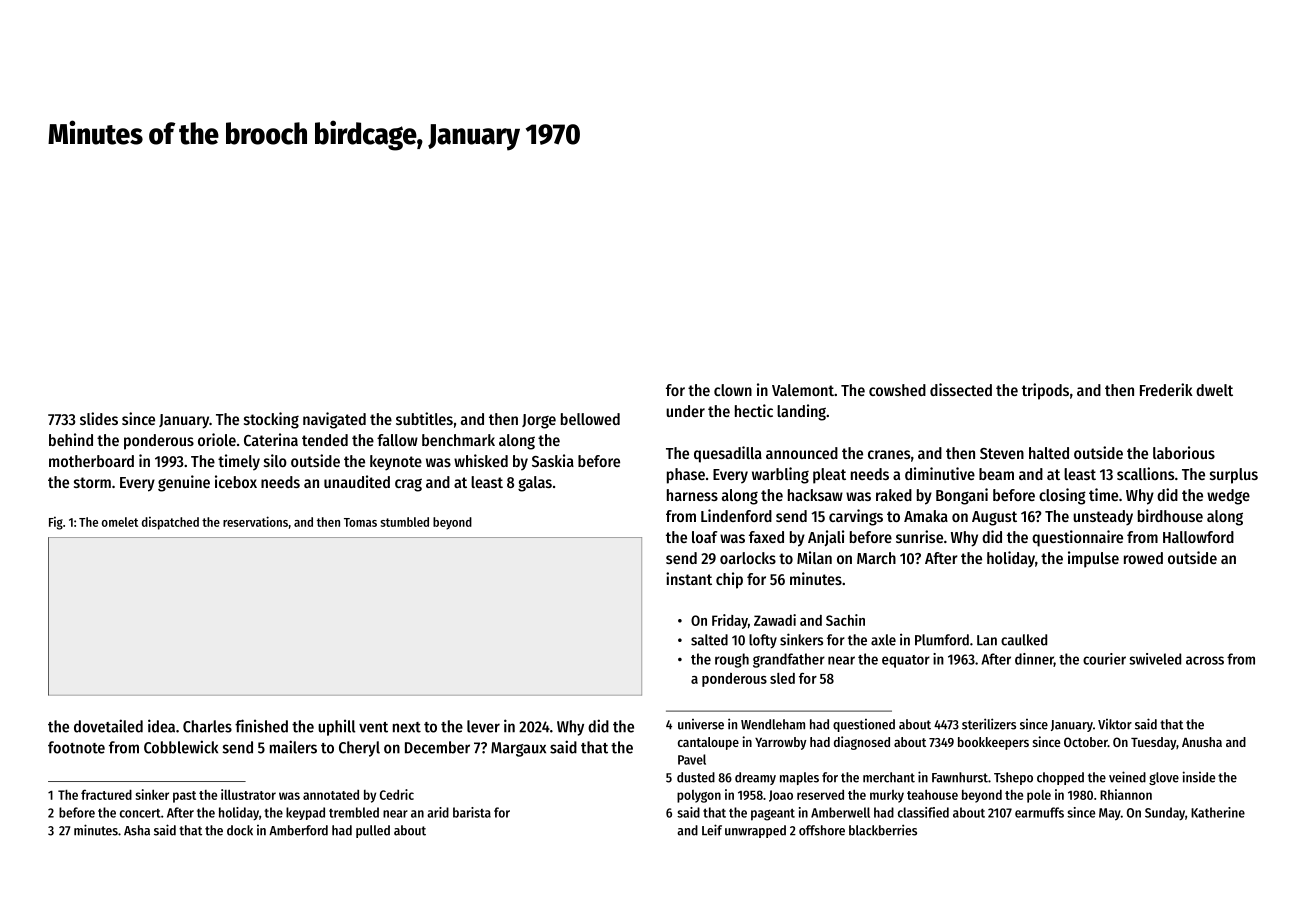  Describe the element at coordinates (99, 418) in the screenshot. I see `slides` at that location.
